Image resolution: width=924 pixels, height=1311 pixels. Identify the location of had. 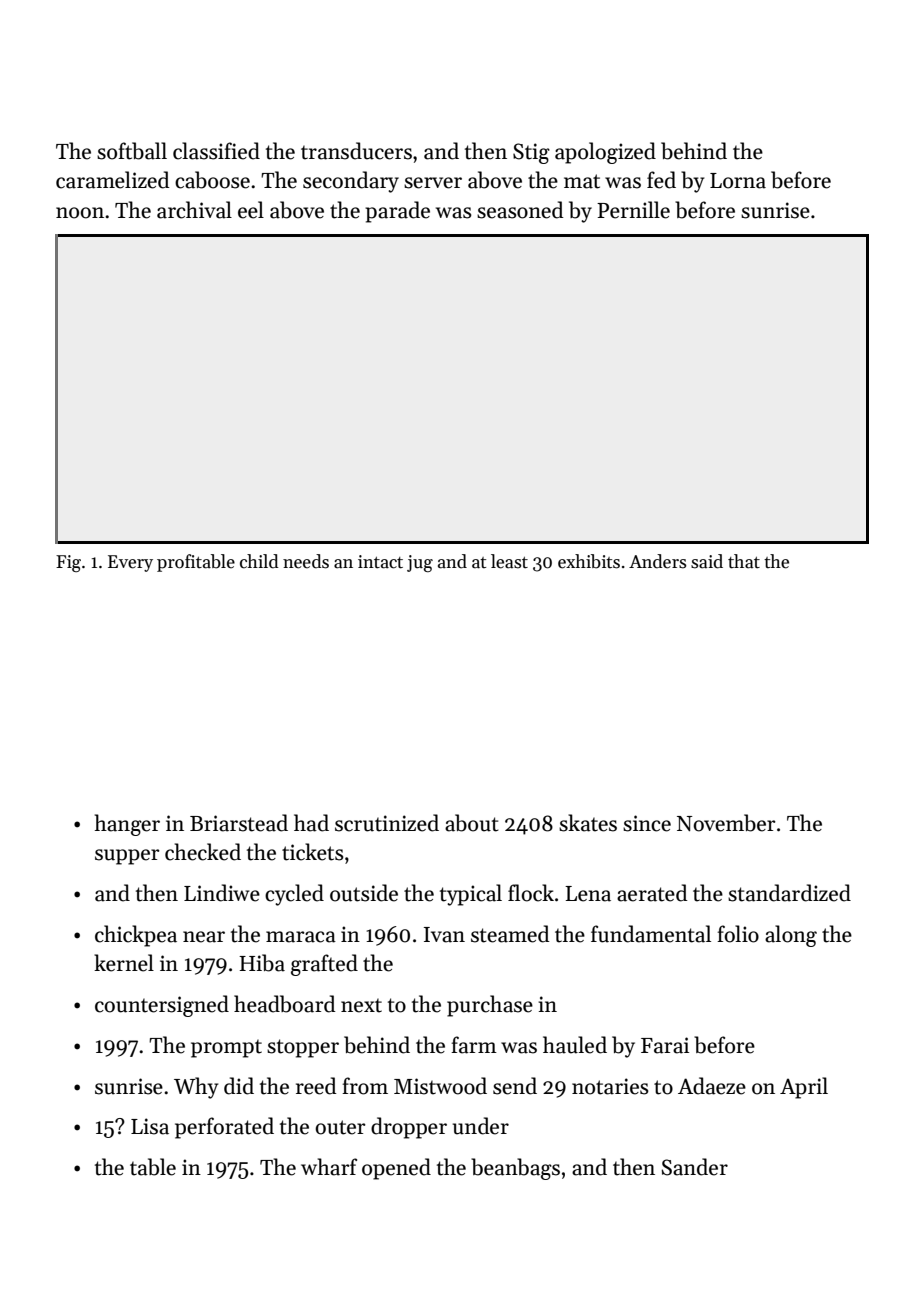
(311, 823).
